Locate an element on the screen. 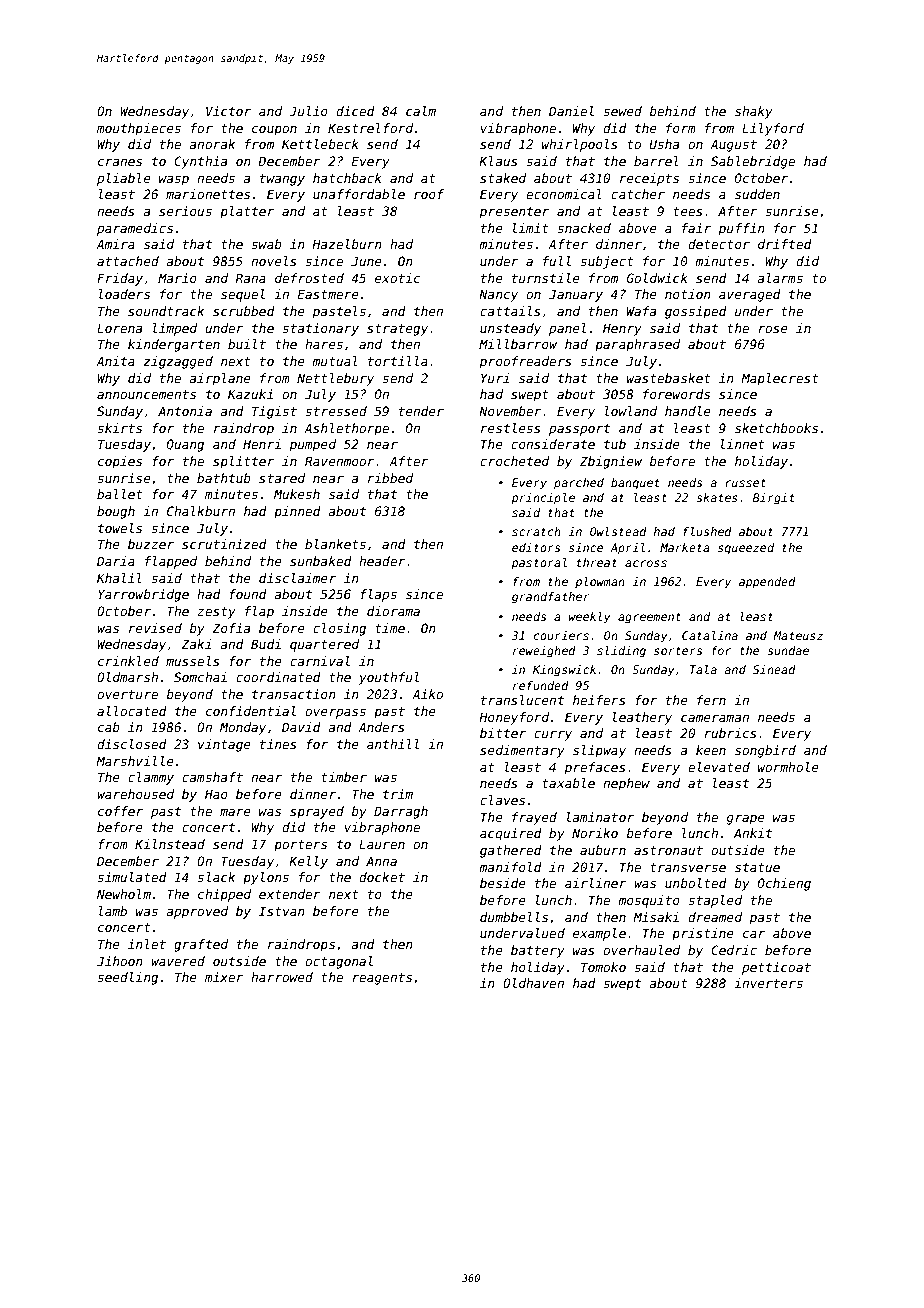 The image size is (924, 1308). ballet is located at coordinates (120, 494).
